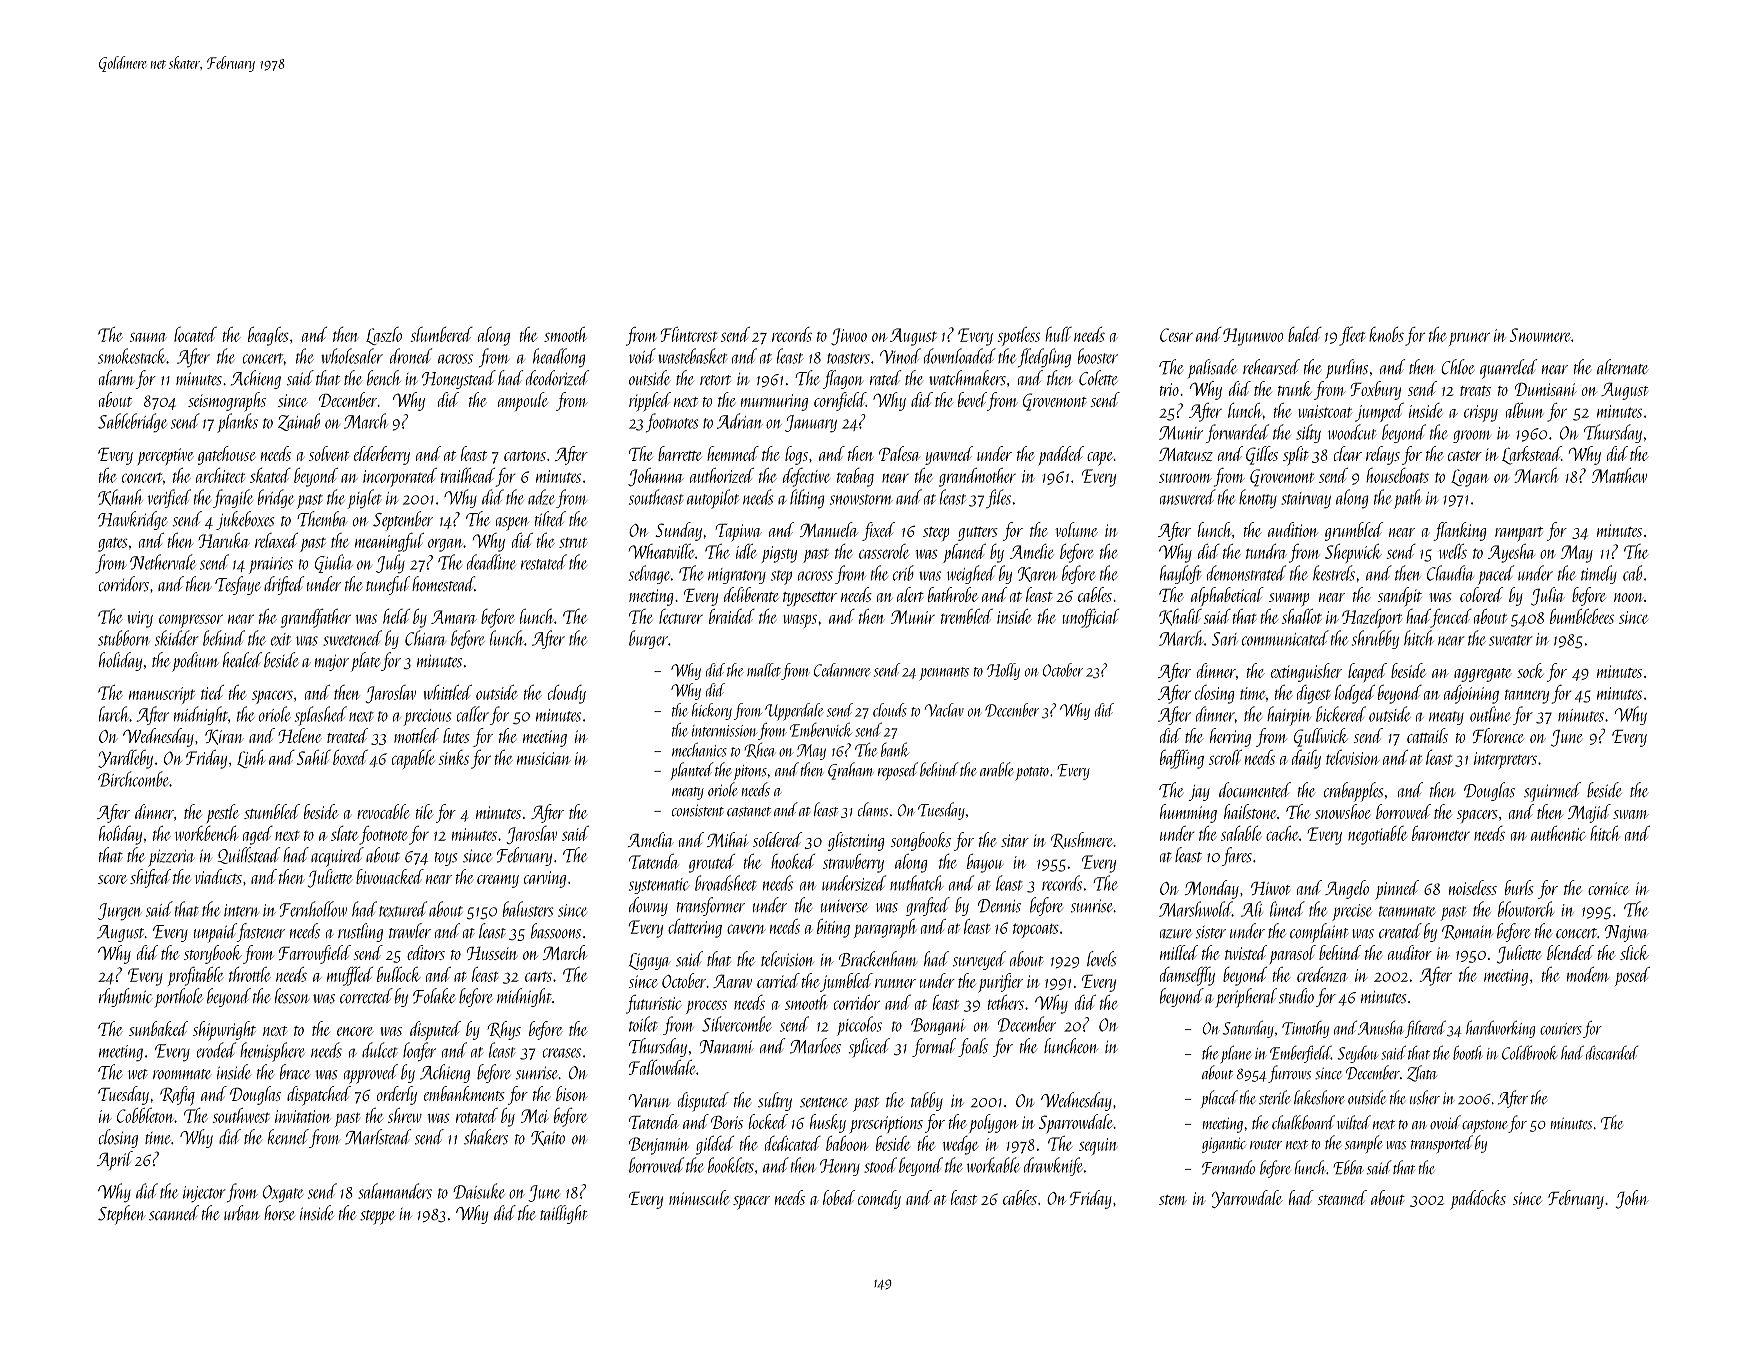 The image size is (1746, 1349). I want to click on Jurgen, so click(119, 912).
